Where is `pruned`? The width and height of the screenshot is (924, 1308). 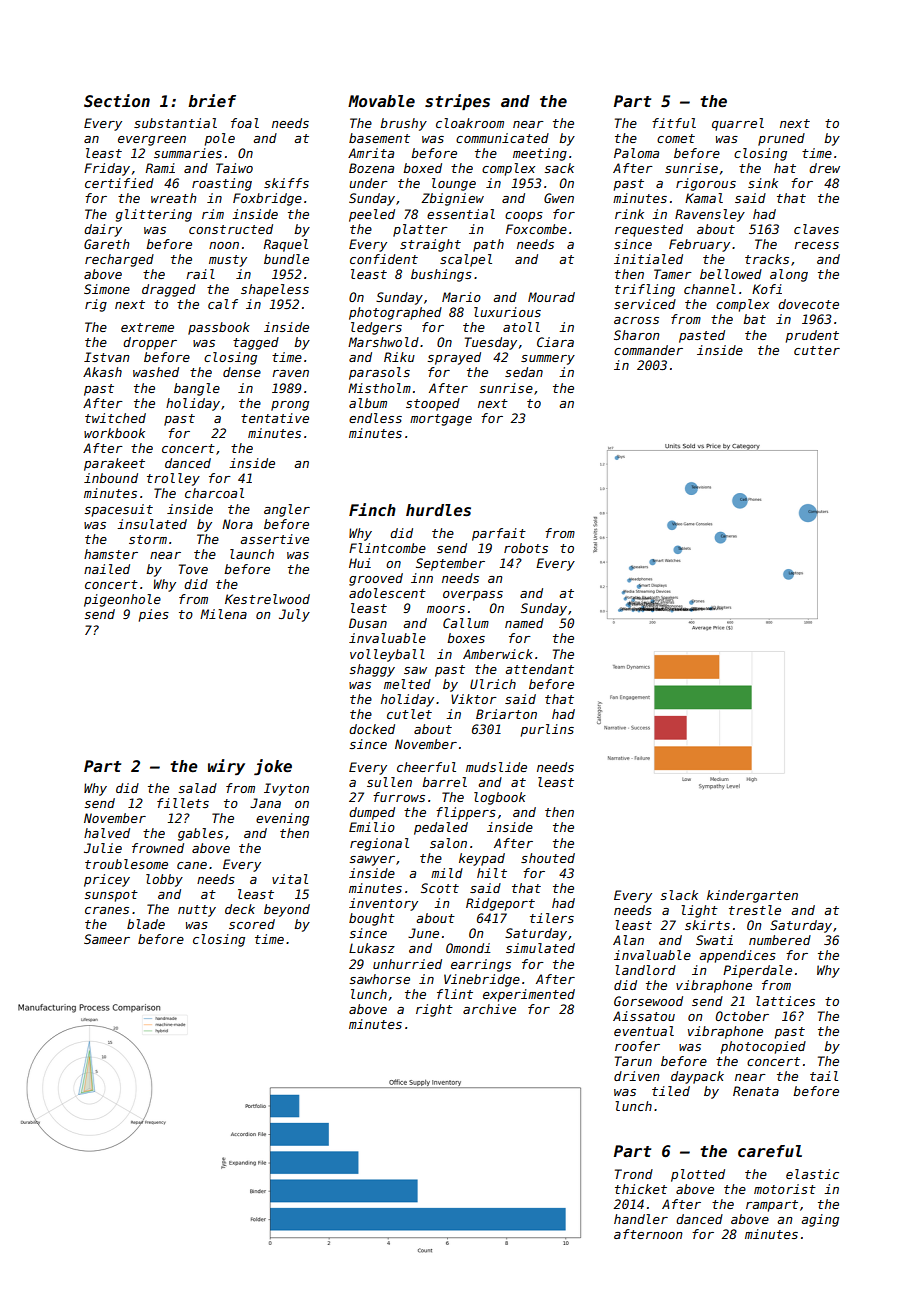
pruned is located at coordinates (781, 139).
